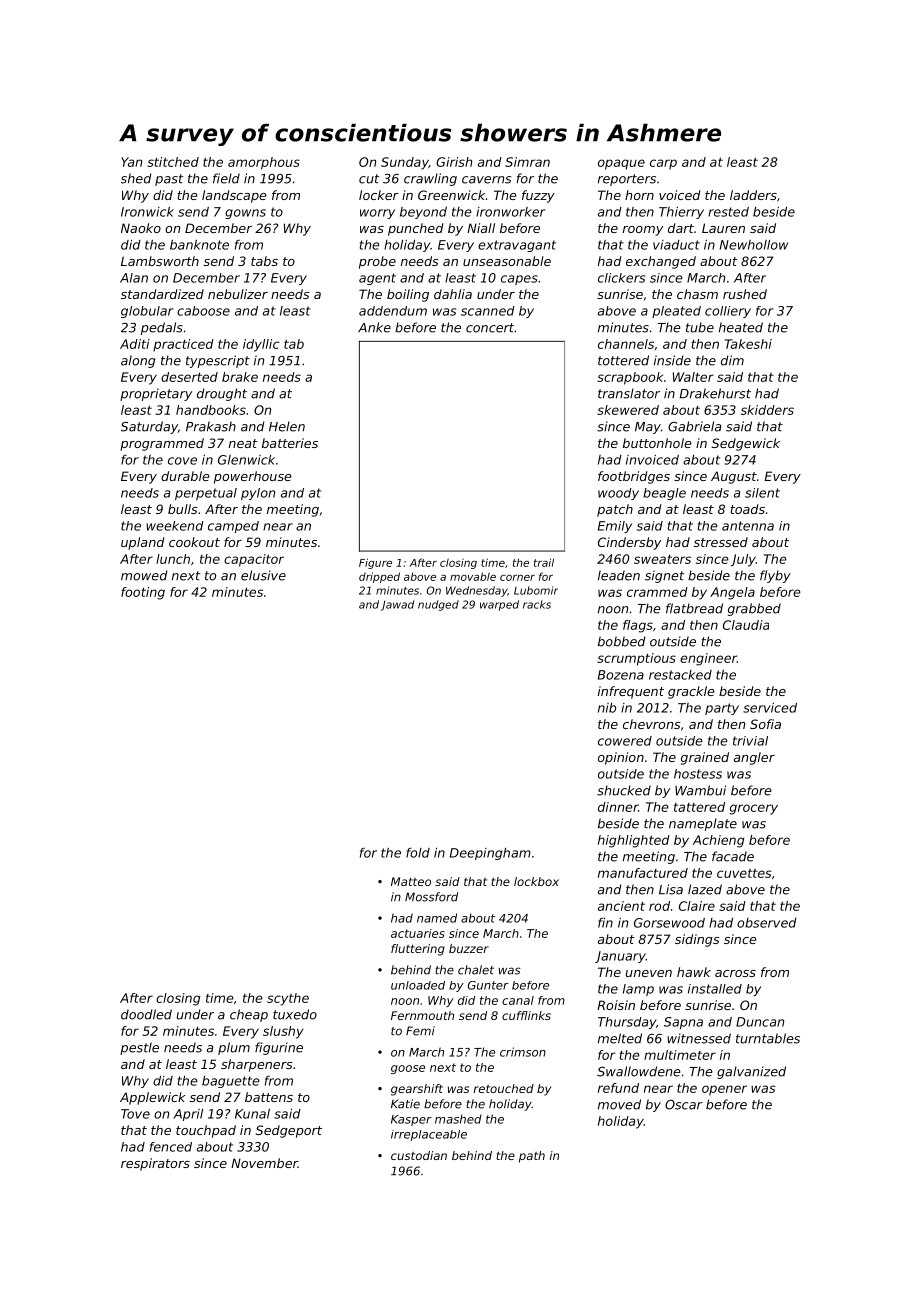 Image resolution: width=924 pixels, height=1308 pixels. Describe the element at coordinates (263, 575) in the image. I see `elusive` at that location.
